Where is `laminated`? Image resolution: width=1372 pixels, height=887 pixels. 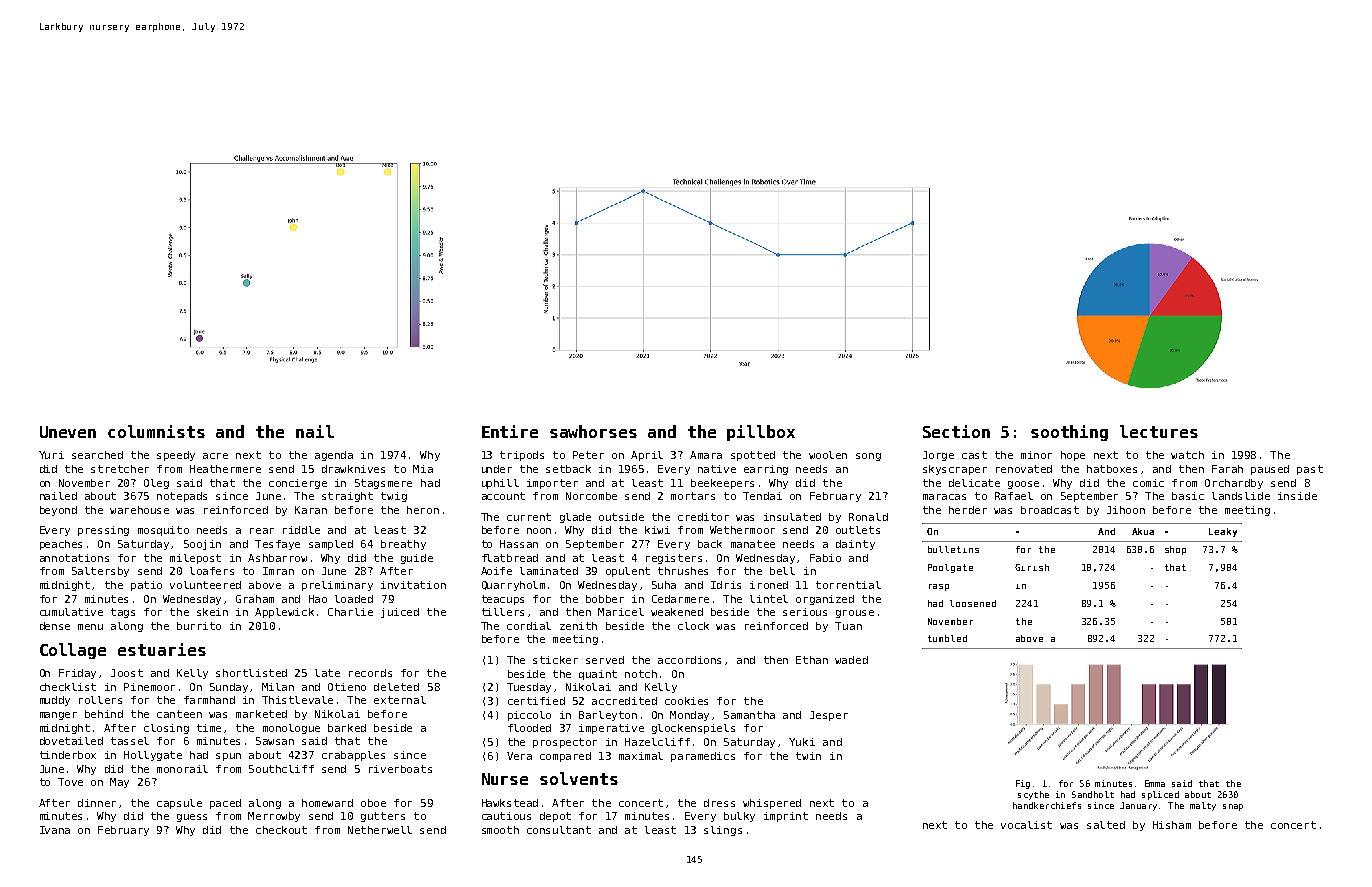
laminated is located at coordinates (549, 571).
